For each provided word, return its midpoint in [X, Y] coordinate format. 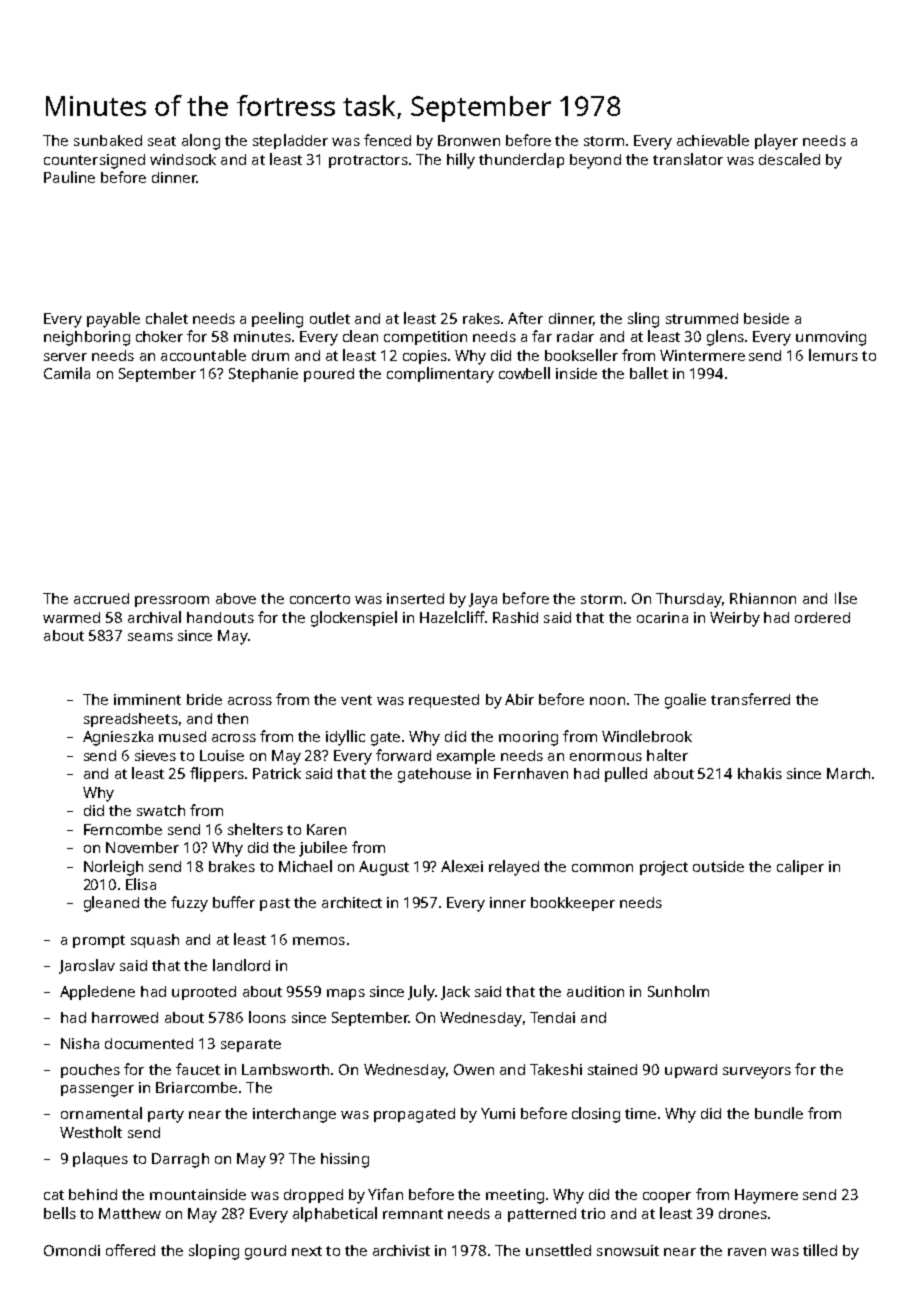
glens [725, 338]
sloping [214, 1252]
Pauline [69, 177]
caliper [800, 867]
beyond [595, 161]
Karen [326, 829]
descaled [789, 159]
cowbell [524, 373]
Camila [67, 373]
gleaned [111, 904]
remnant [413, 1214]
